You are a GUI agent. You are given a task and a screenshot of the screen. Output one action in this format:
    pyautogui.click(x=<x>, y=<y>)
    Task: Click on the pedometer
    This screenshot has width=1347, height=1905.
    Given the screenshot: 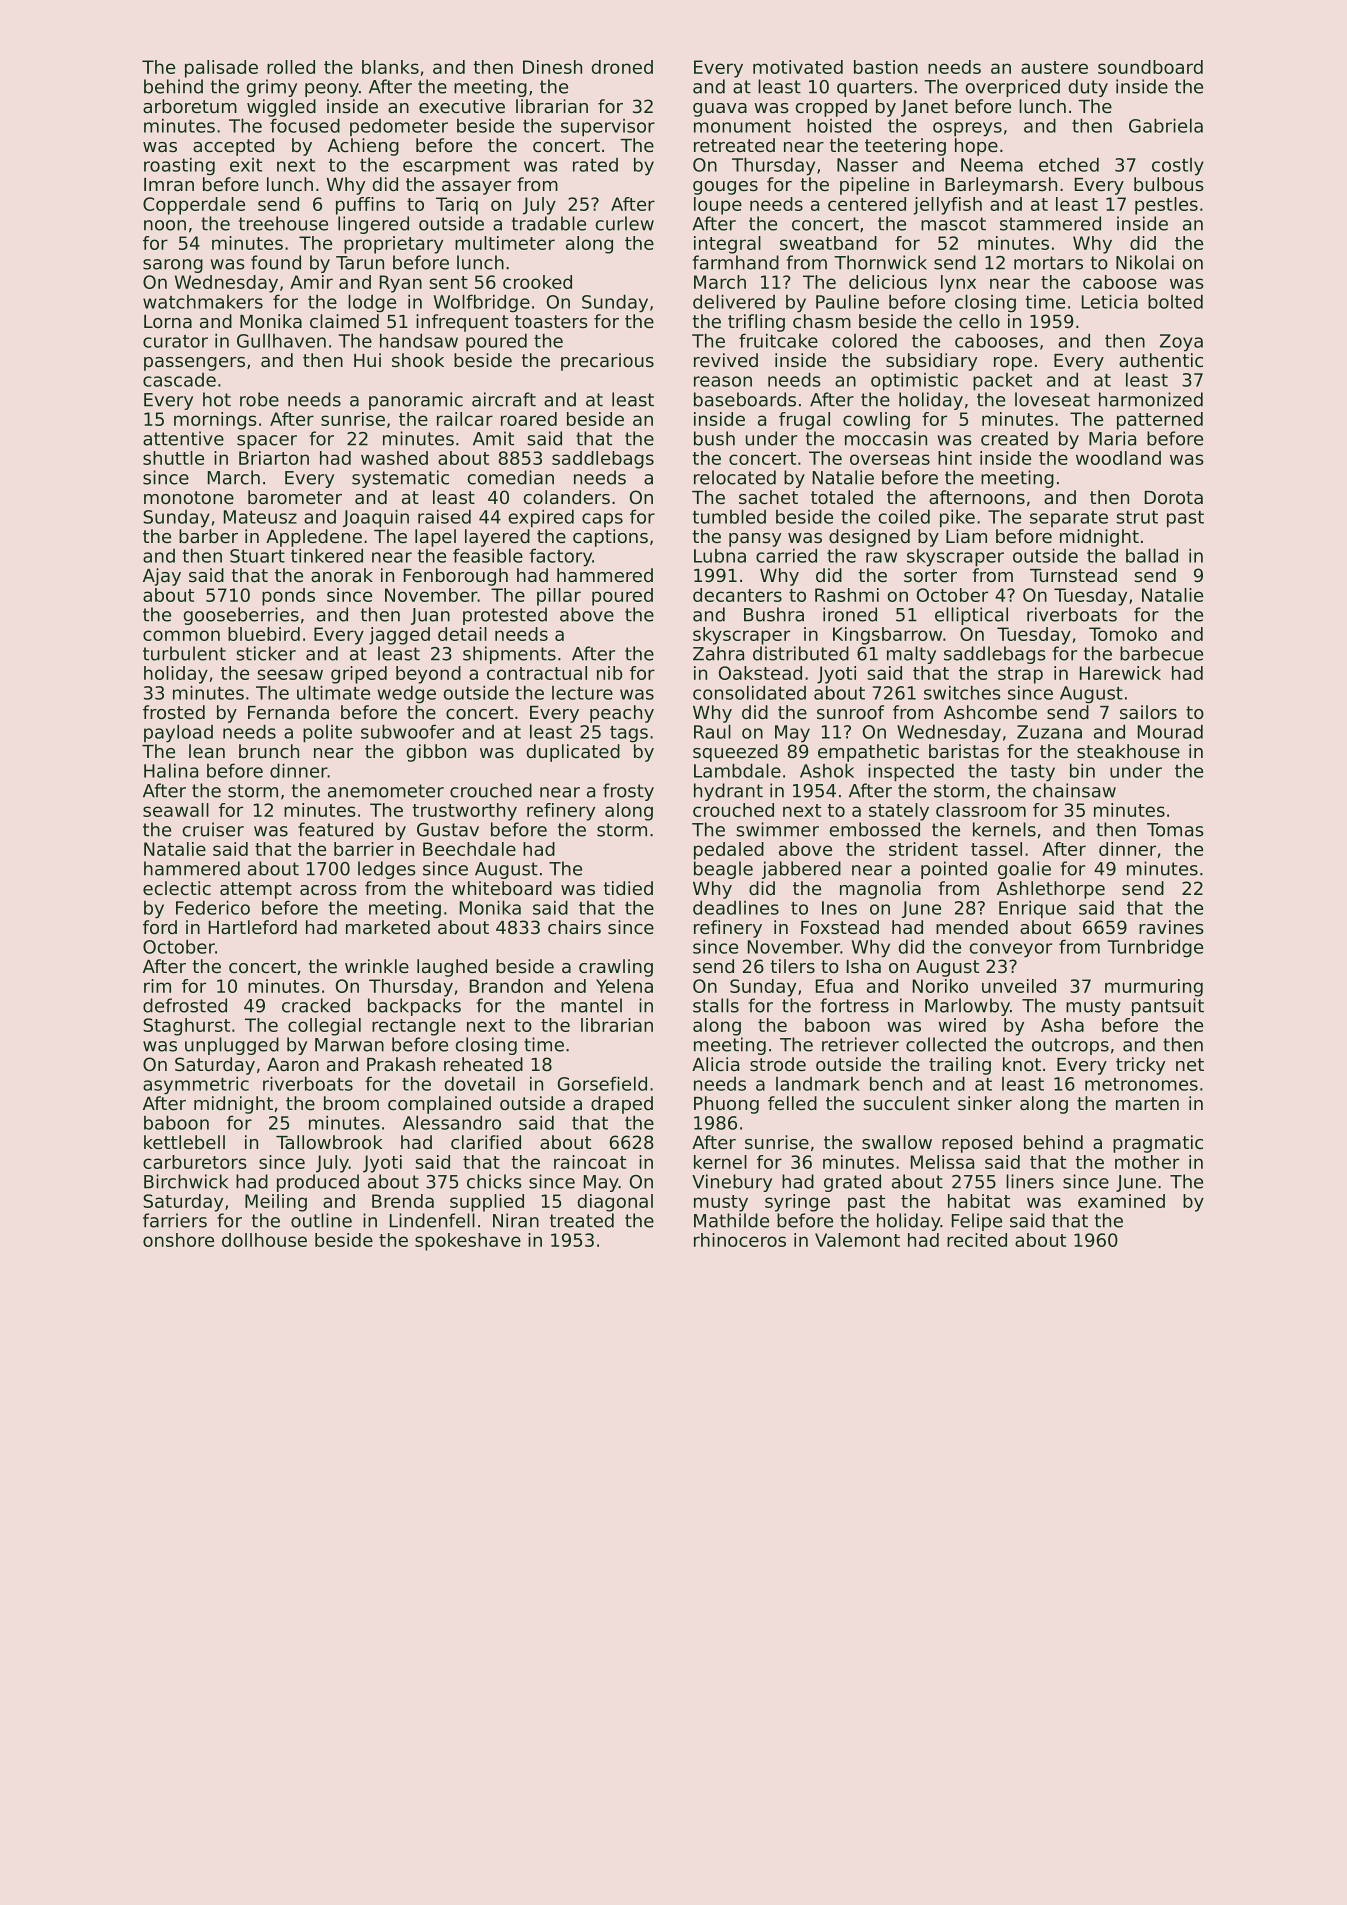 What is the action you would take?
    pyautogui.click(x=399, y=127)
